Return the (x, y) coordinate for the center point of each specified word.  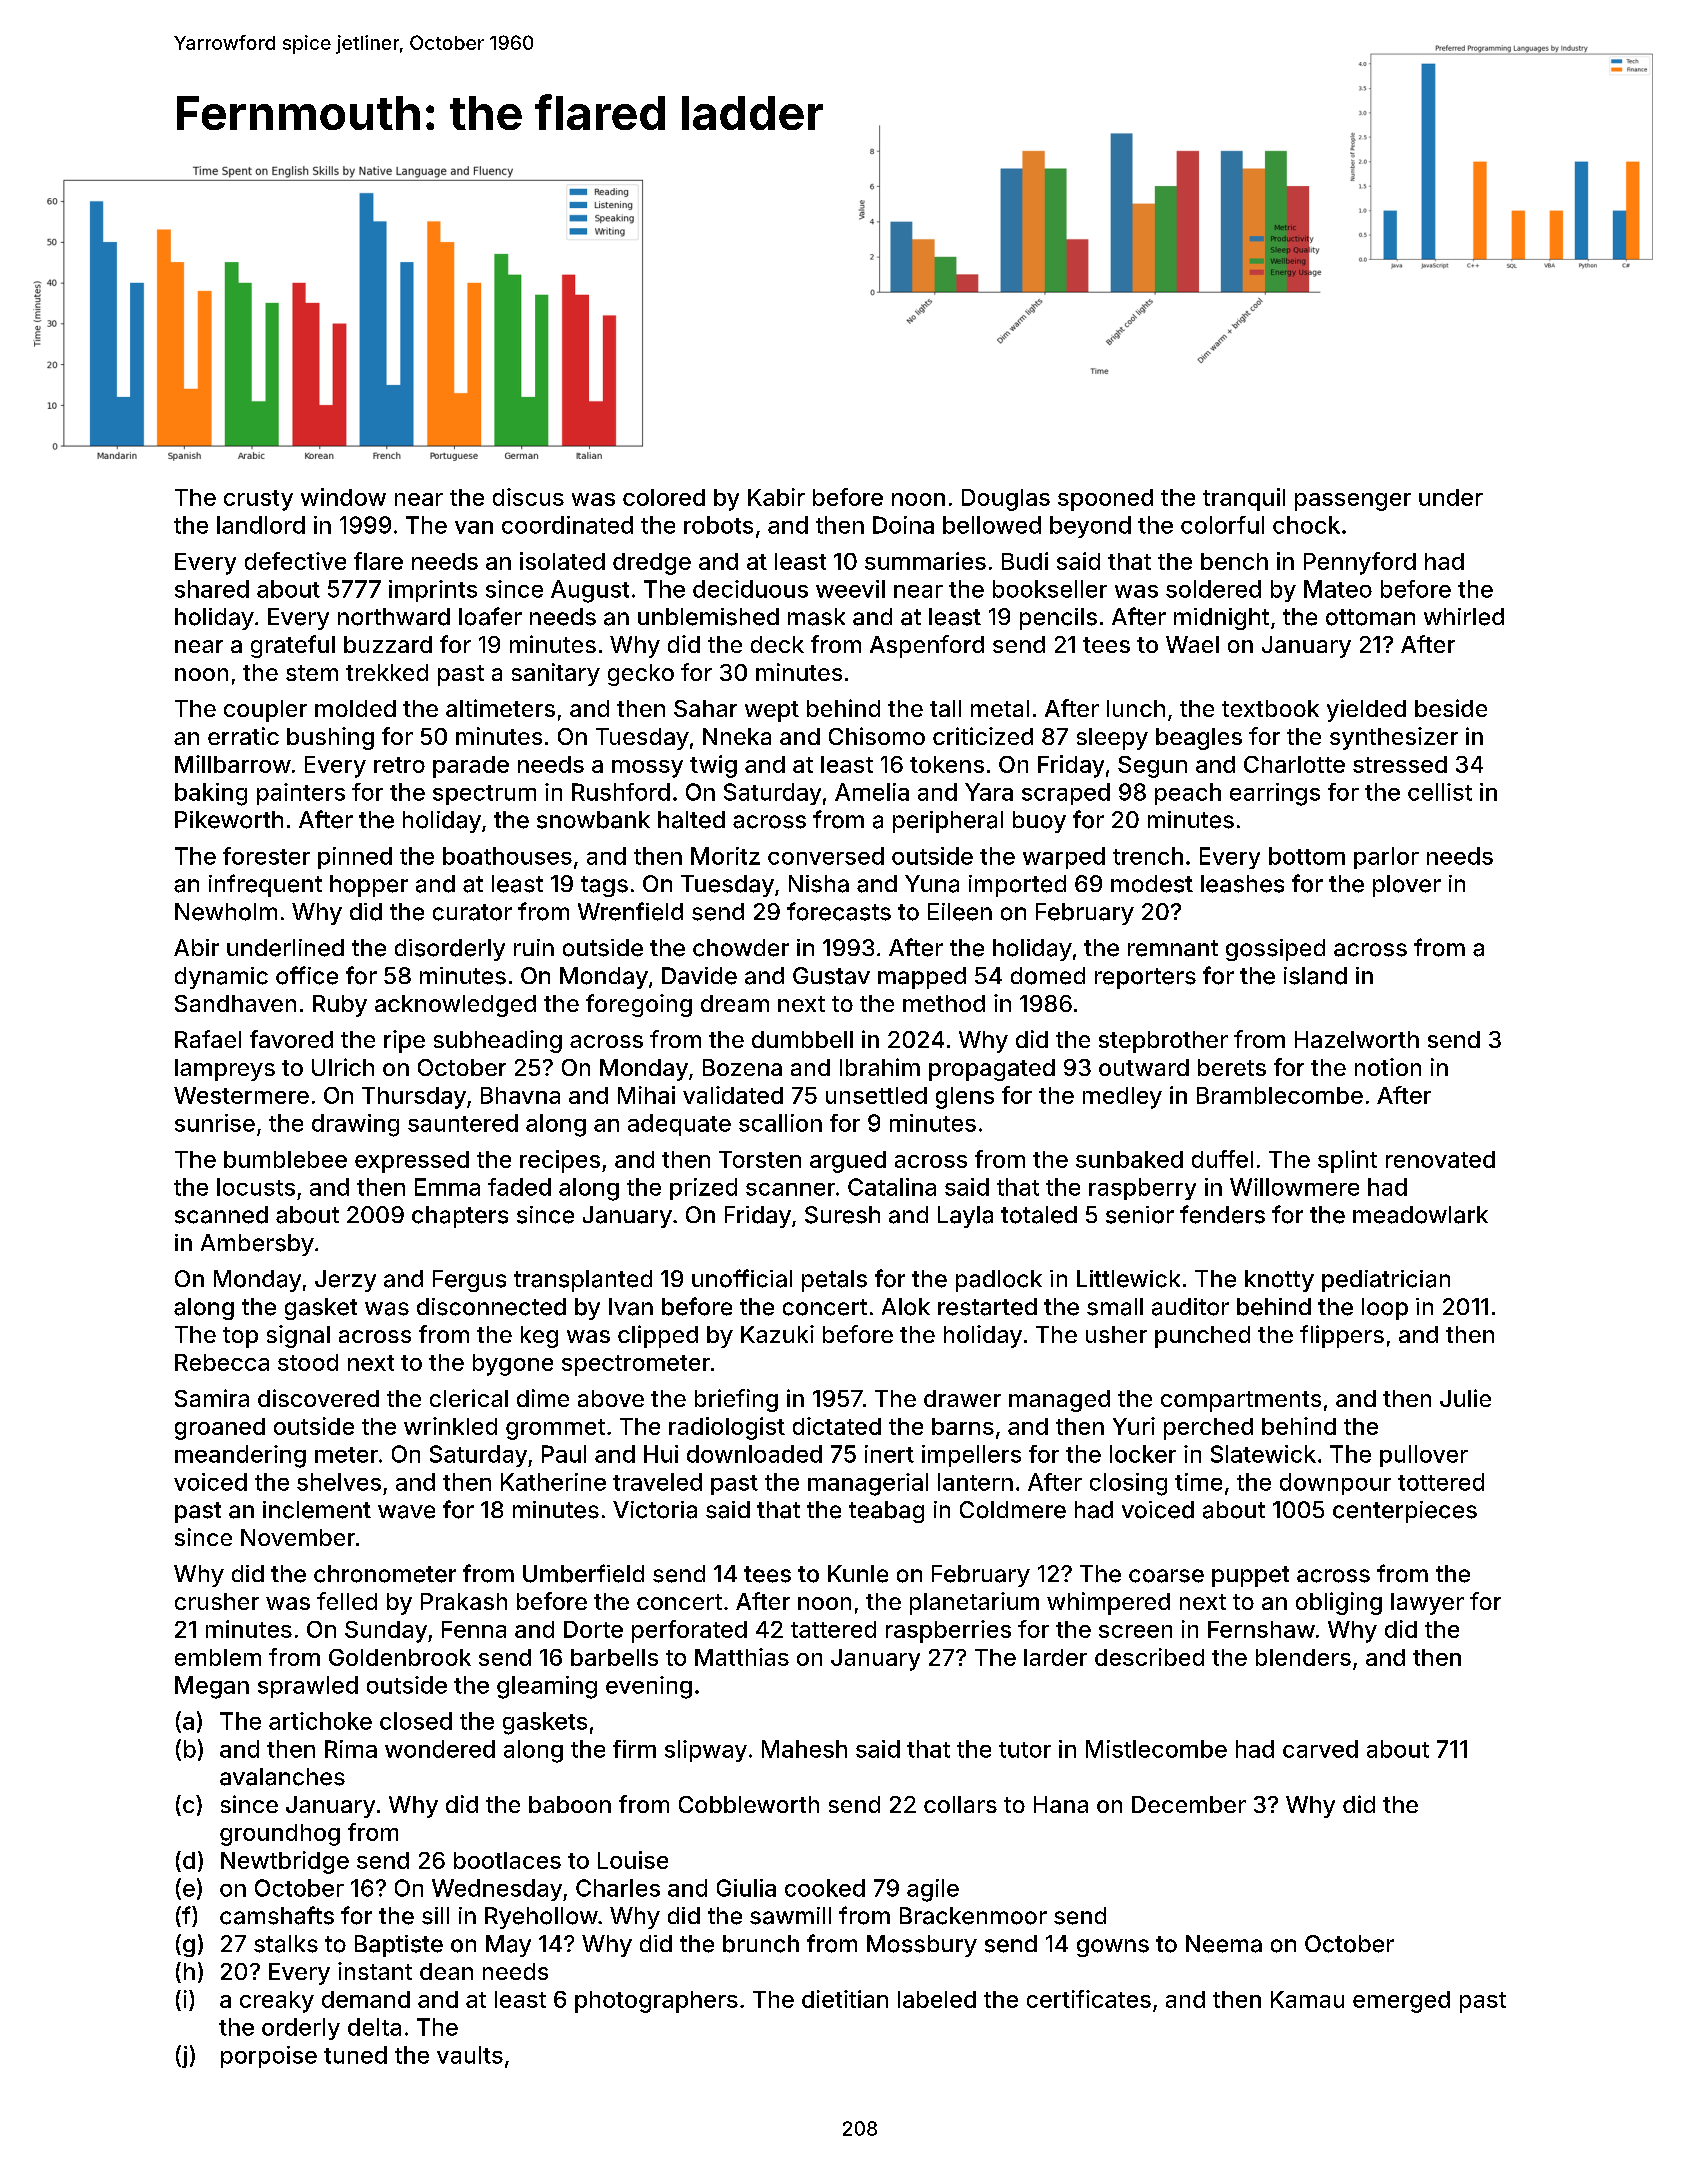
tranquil (1244, 499)
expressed (412, 1162)
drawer (962, 1398)
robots (718, 525)
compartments (1241, 1401)
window (343, 497)
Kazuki (777, 1334)
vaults (470, 2055)
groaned (220, 1429)
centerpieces (1405, 1512)
